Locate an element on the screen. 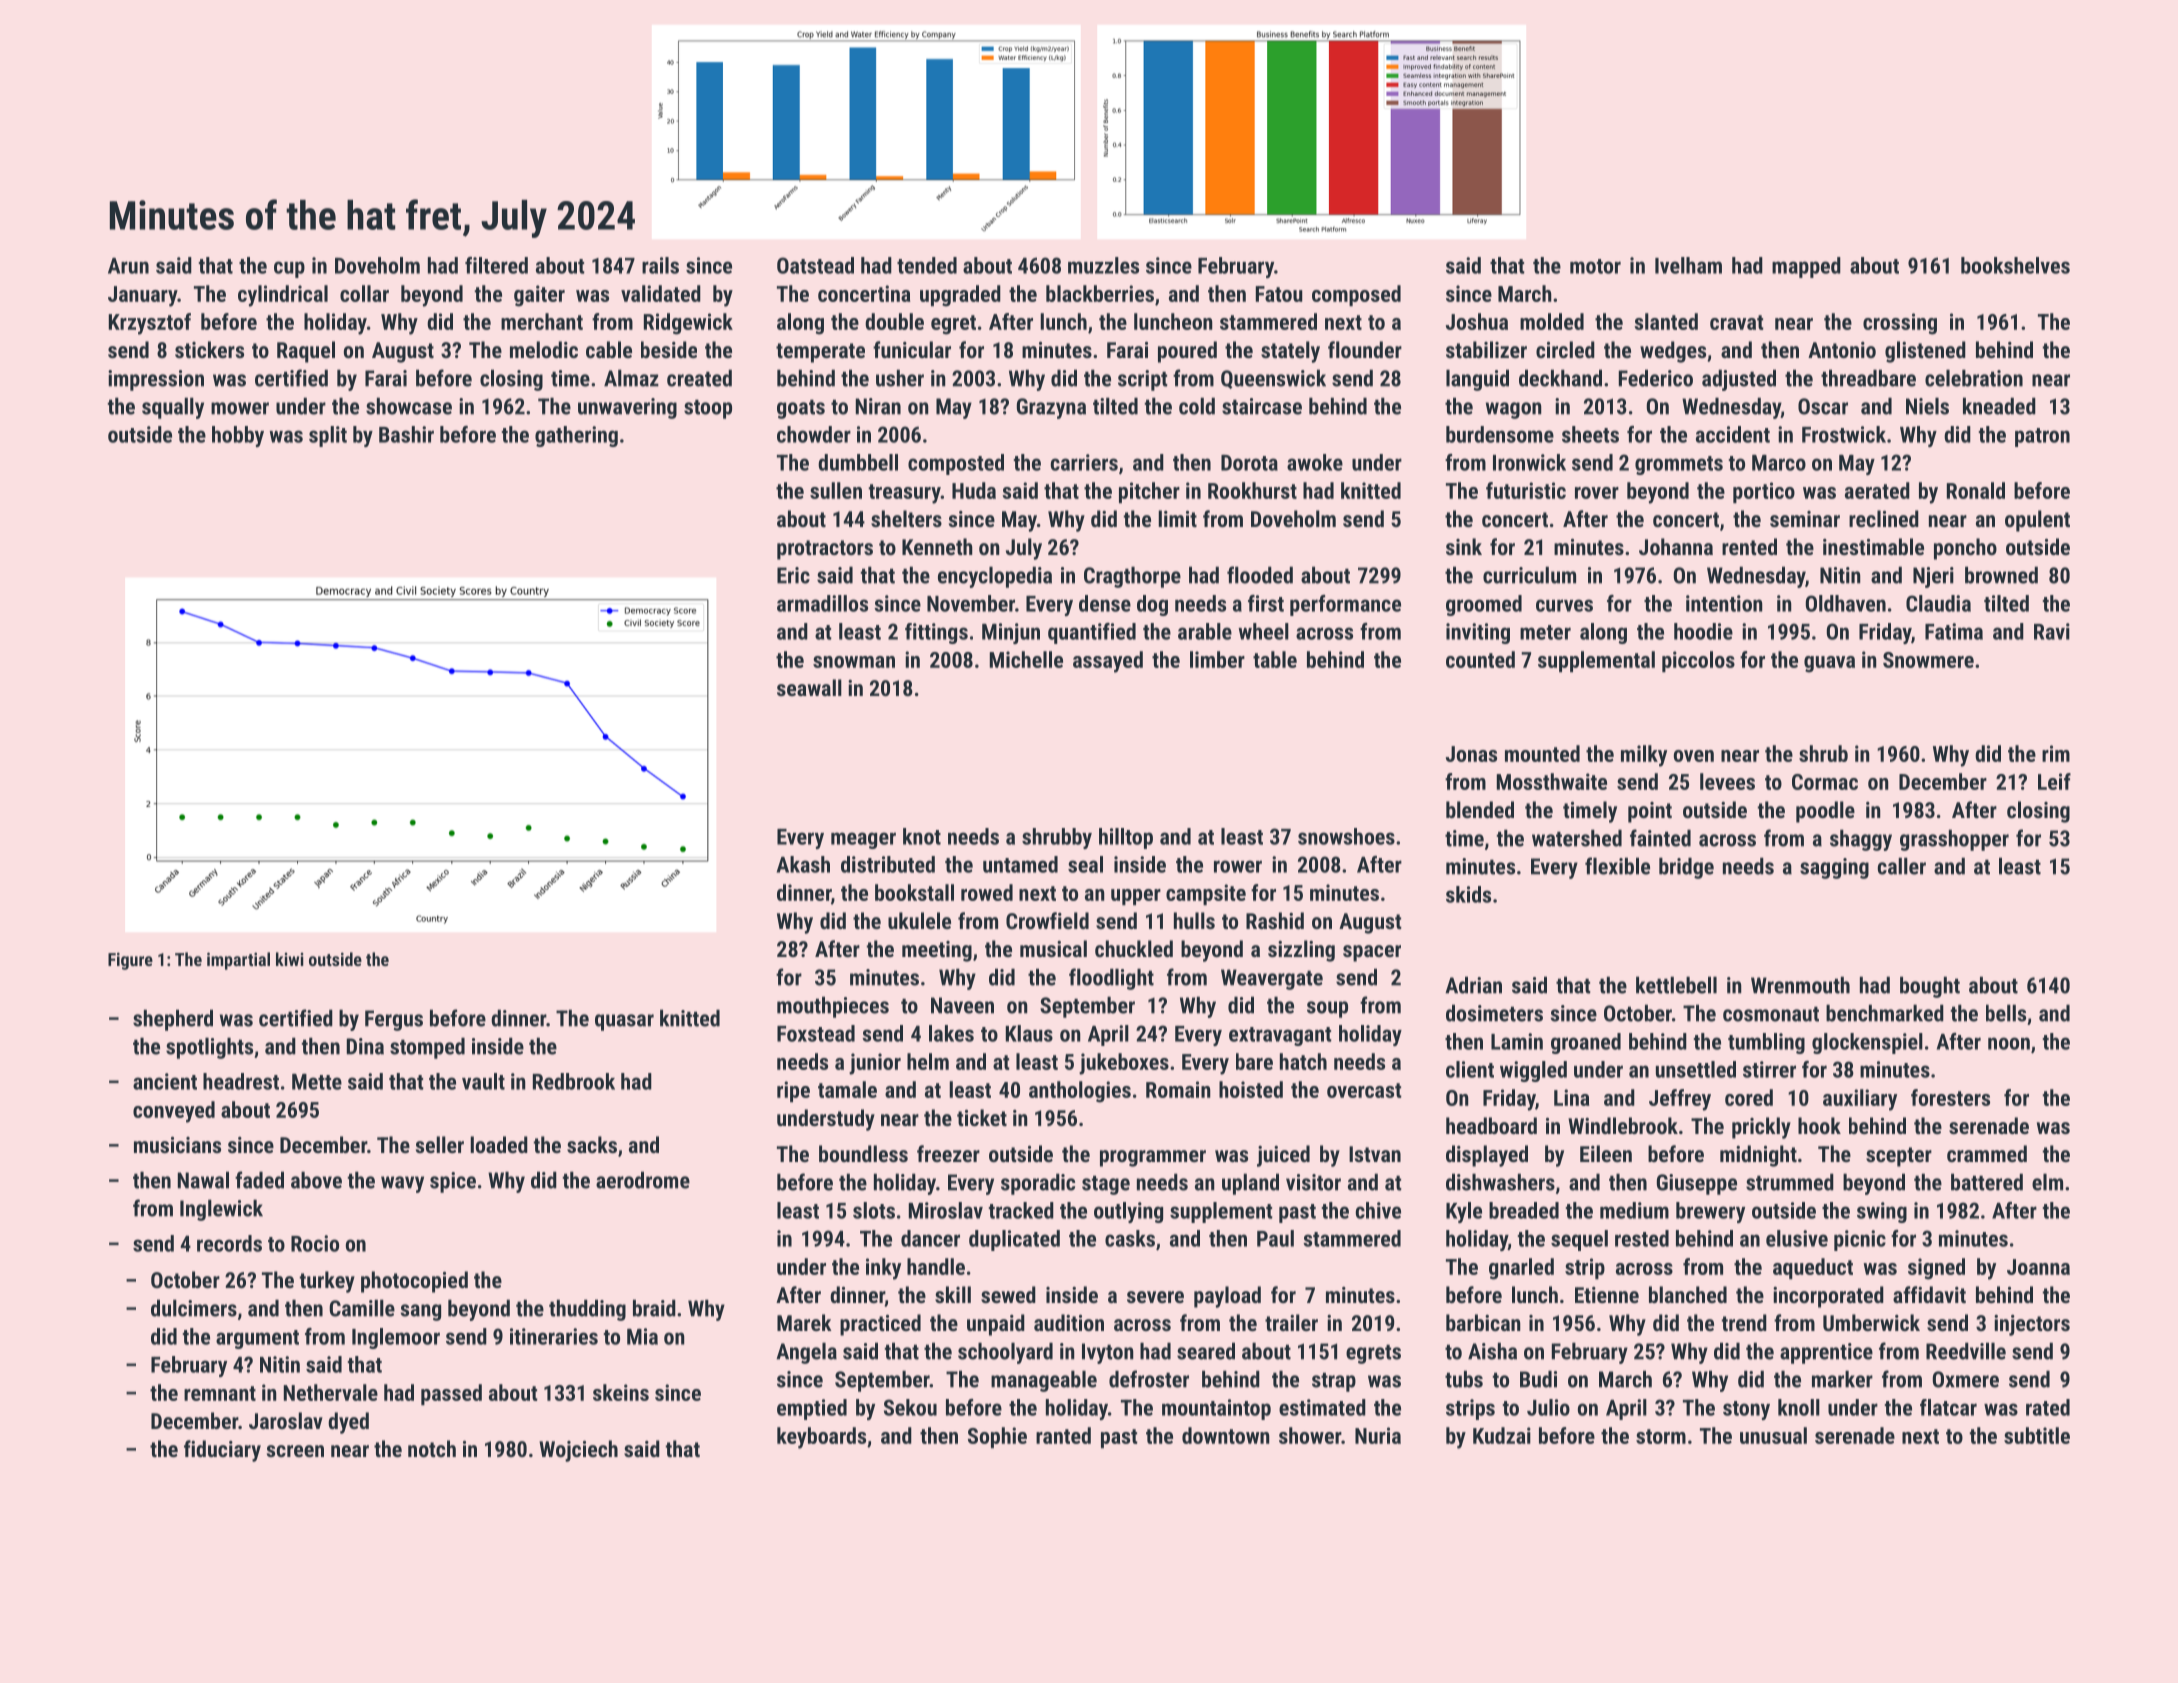 The image size is (2178, 1683). hoodie is located at coordinates (1703, 631).
